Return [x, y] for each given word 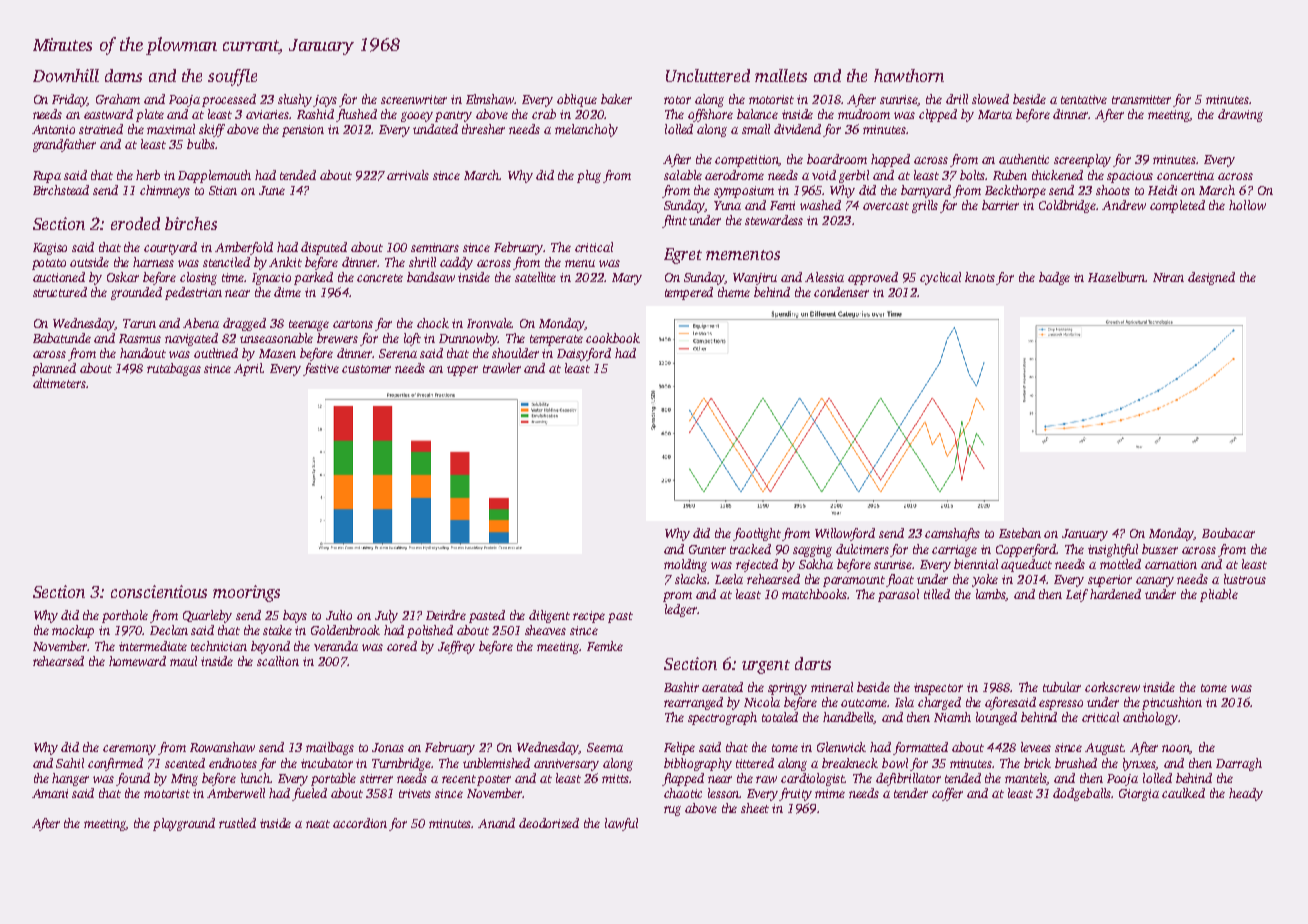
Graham [118, 99]
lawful [621, 824]
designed [1211, 278]
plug [589, 176]
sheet [755, 808]
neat [318, 824]
